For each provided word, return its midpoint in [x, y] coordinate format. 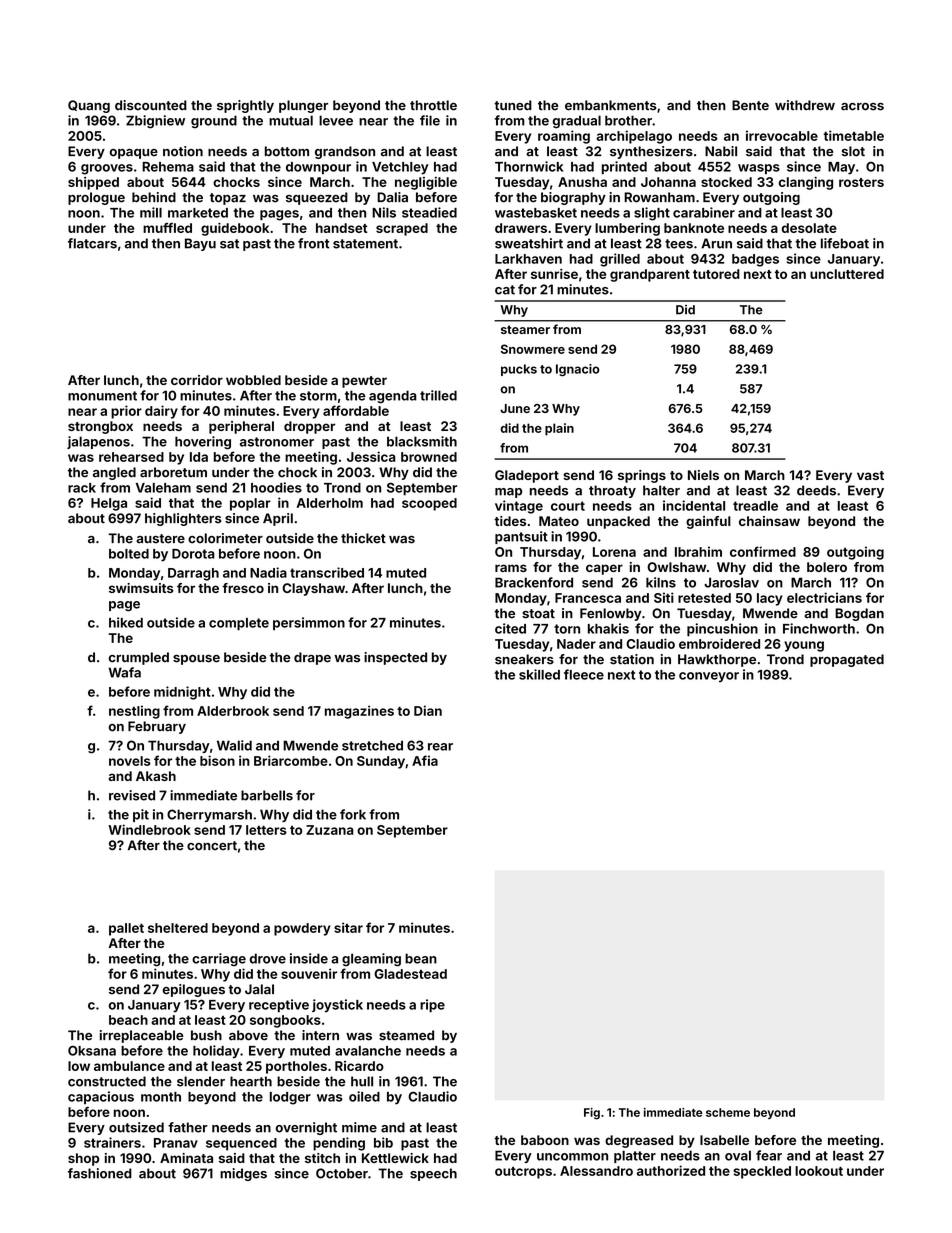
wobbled [253, 380]
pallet [126, 929]
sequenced [241, 1144]
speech [433, 1174]
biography [573, 198]
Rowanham [659, 197]
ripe [432, 1006]
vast [870, 475]
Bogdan [859, 614]
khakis [608, 628]
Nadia [268, 572]
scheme [728, 1112]
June [515, 408]
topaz [228, 199]
